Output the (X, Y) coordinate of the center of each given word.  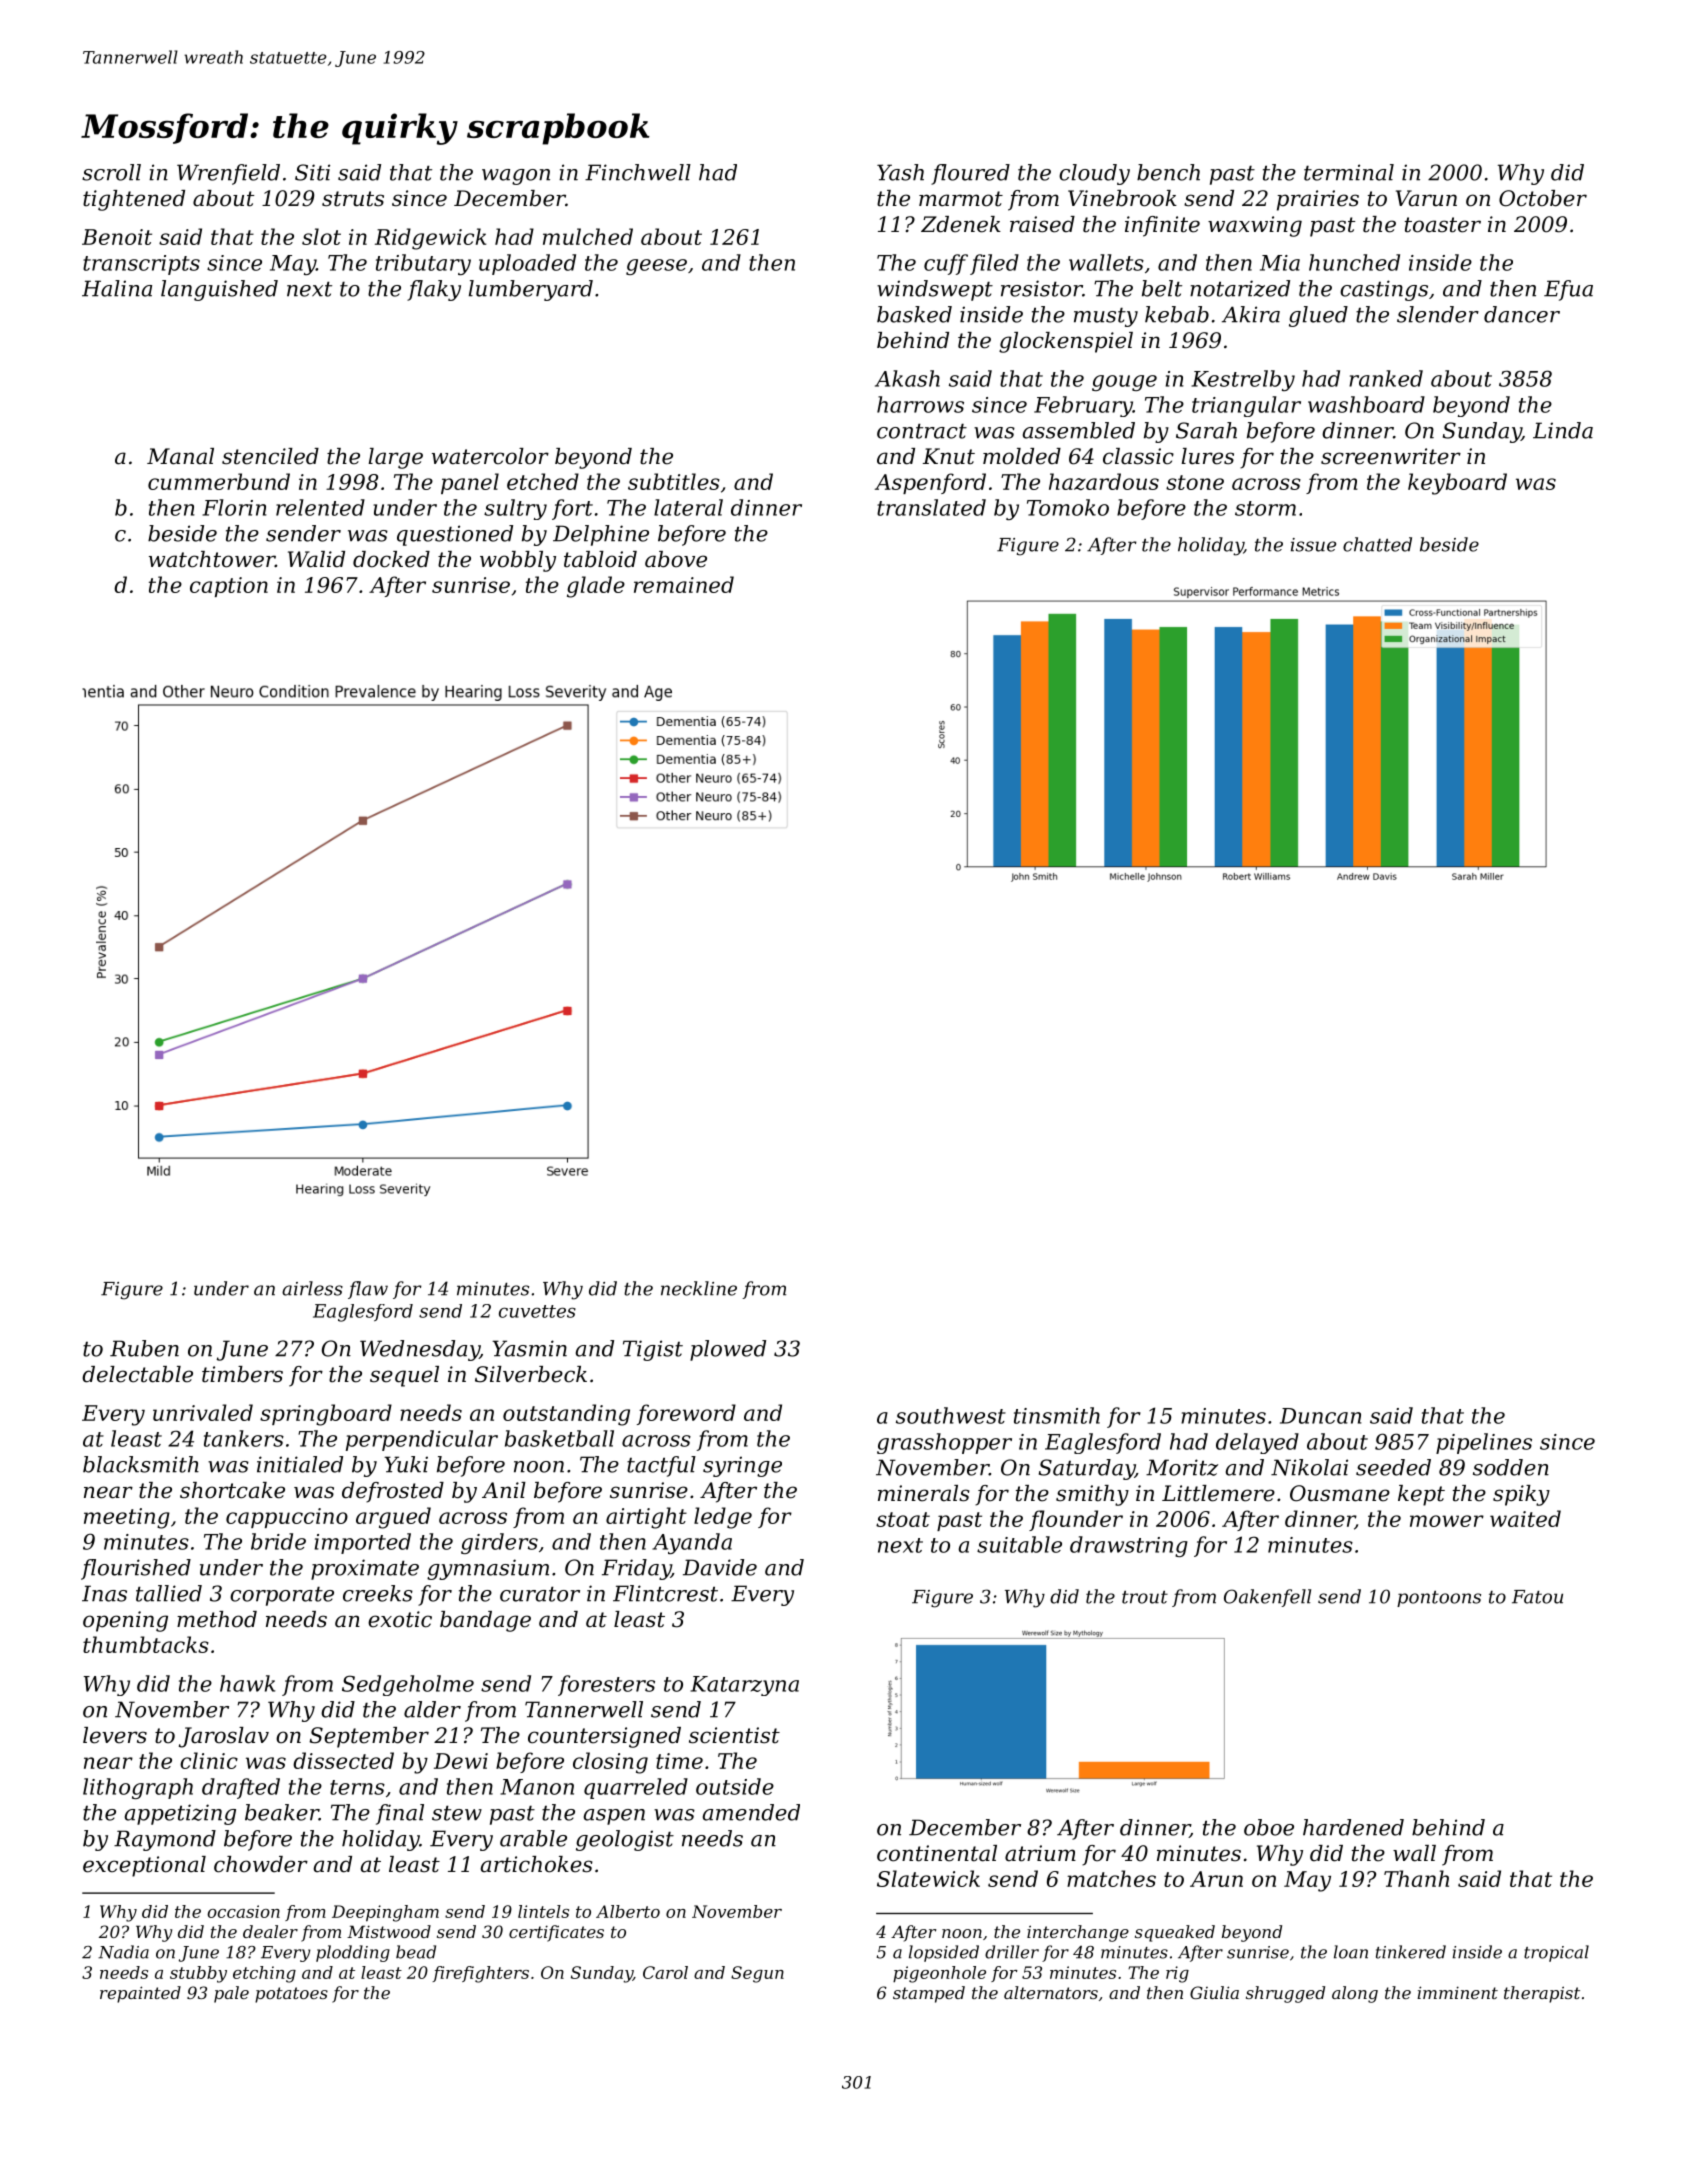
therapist (1542, 1994)
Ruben (144, 1348)
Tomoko (1068, 507)
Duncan (1321, 1416)
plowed (728, 1350)
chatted (1377, 544)
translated (931, 507)
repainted (140, 1994)
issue (1313, 545)
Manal (180, 456)
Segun (757, 1974)
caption (229, 587)
